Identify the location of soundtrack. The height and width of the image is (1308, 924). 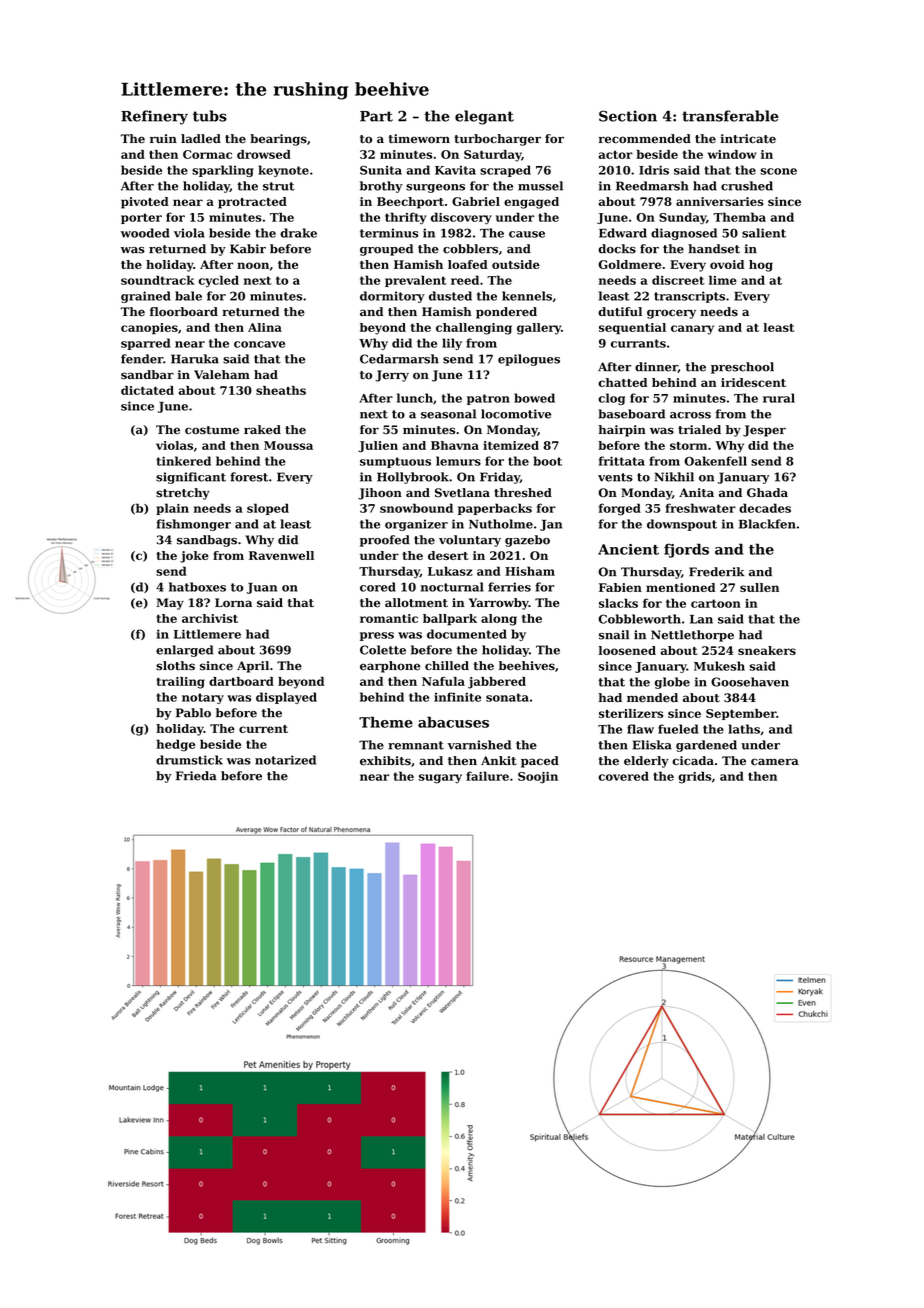
(158, 280).
